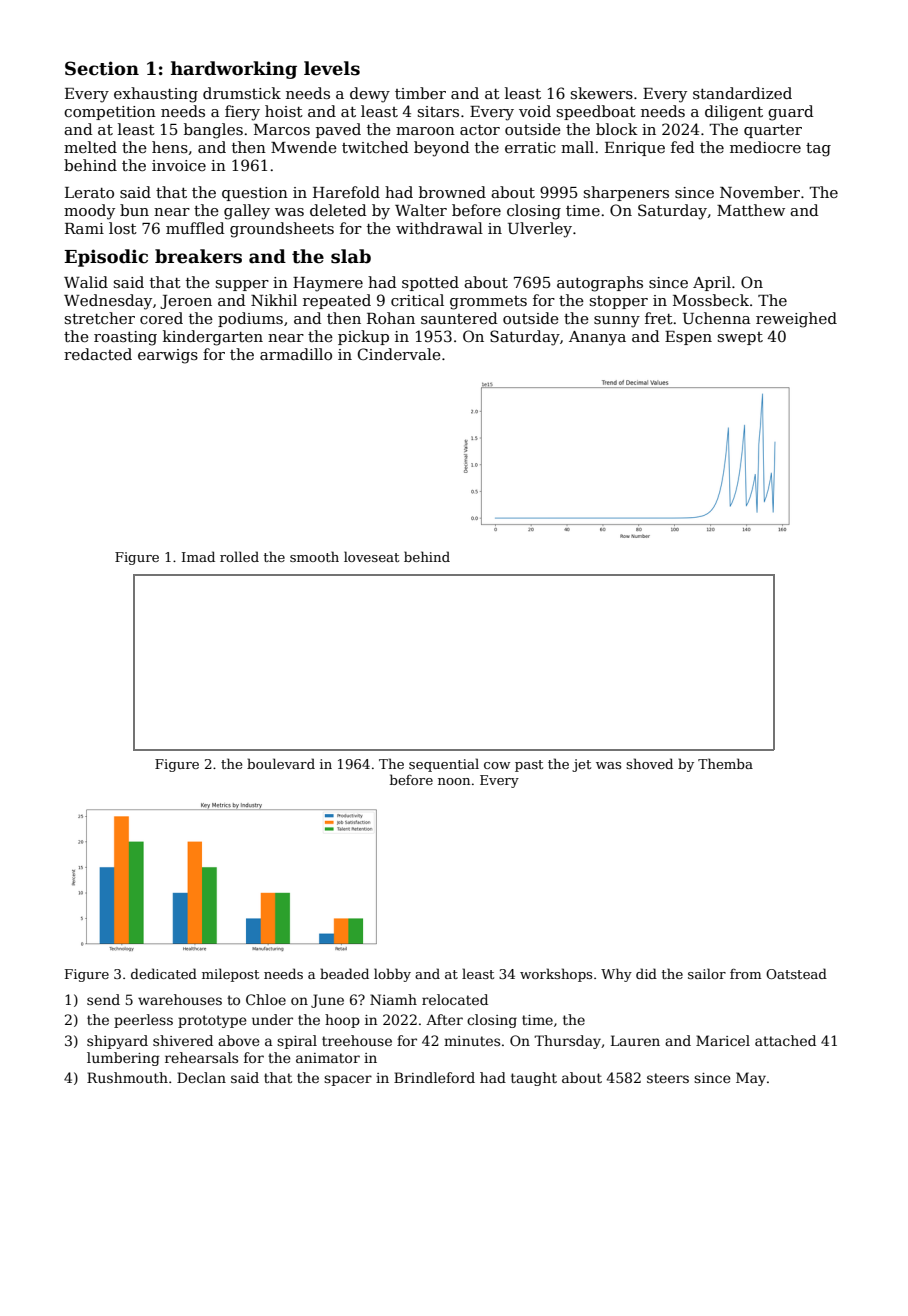 This screenshot has width=908, height=1316. What do you see at coordinates (213, 131) in the screenshot?
I see `bangles` at bounding box center [213, 131].
